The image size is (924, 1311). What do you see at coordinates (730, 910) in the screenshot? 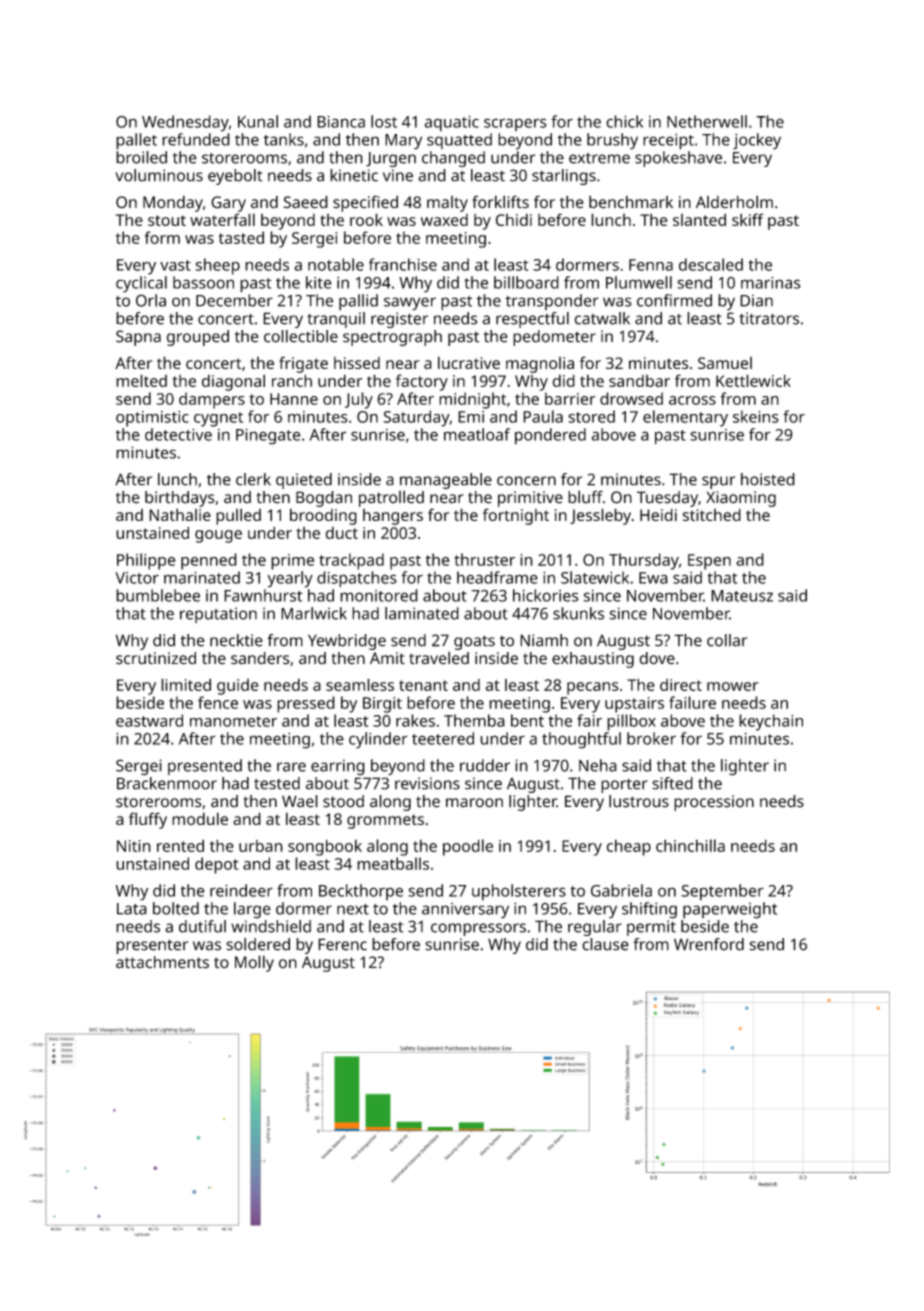
I see `paperweight` at bounding box center [730, 910].
